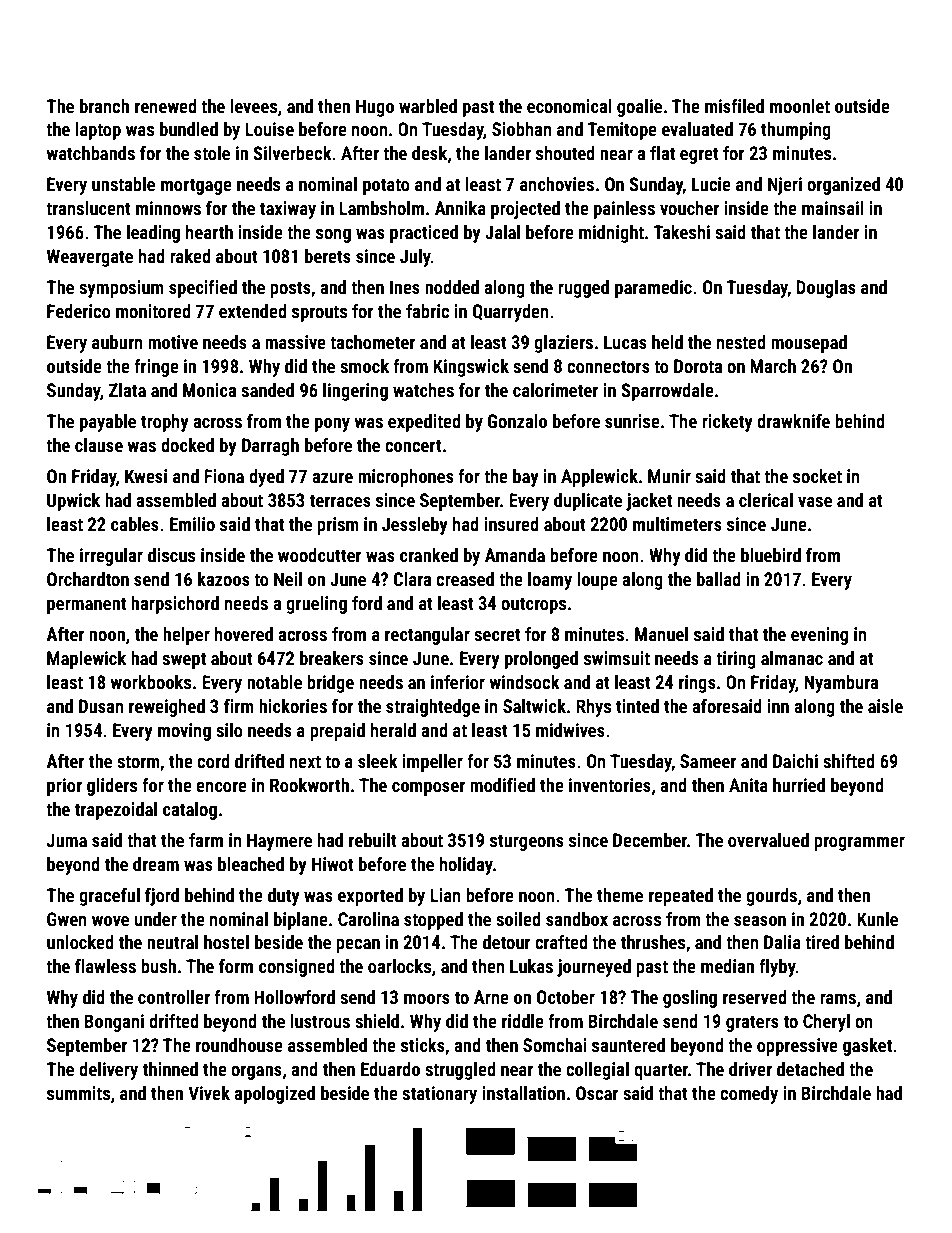 The image size is (952, 1233). I want to click on mainsail, so click(833, 208).
